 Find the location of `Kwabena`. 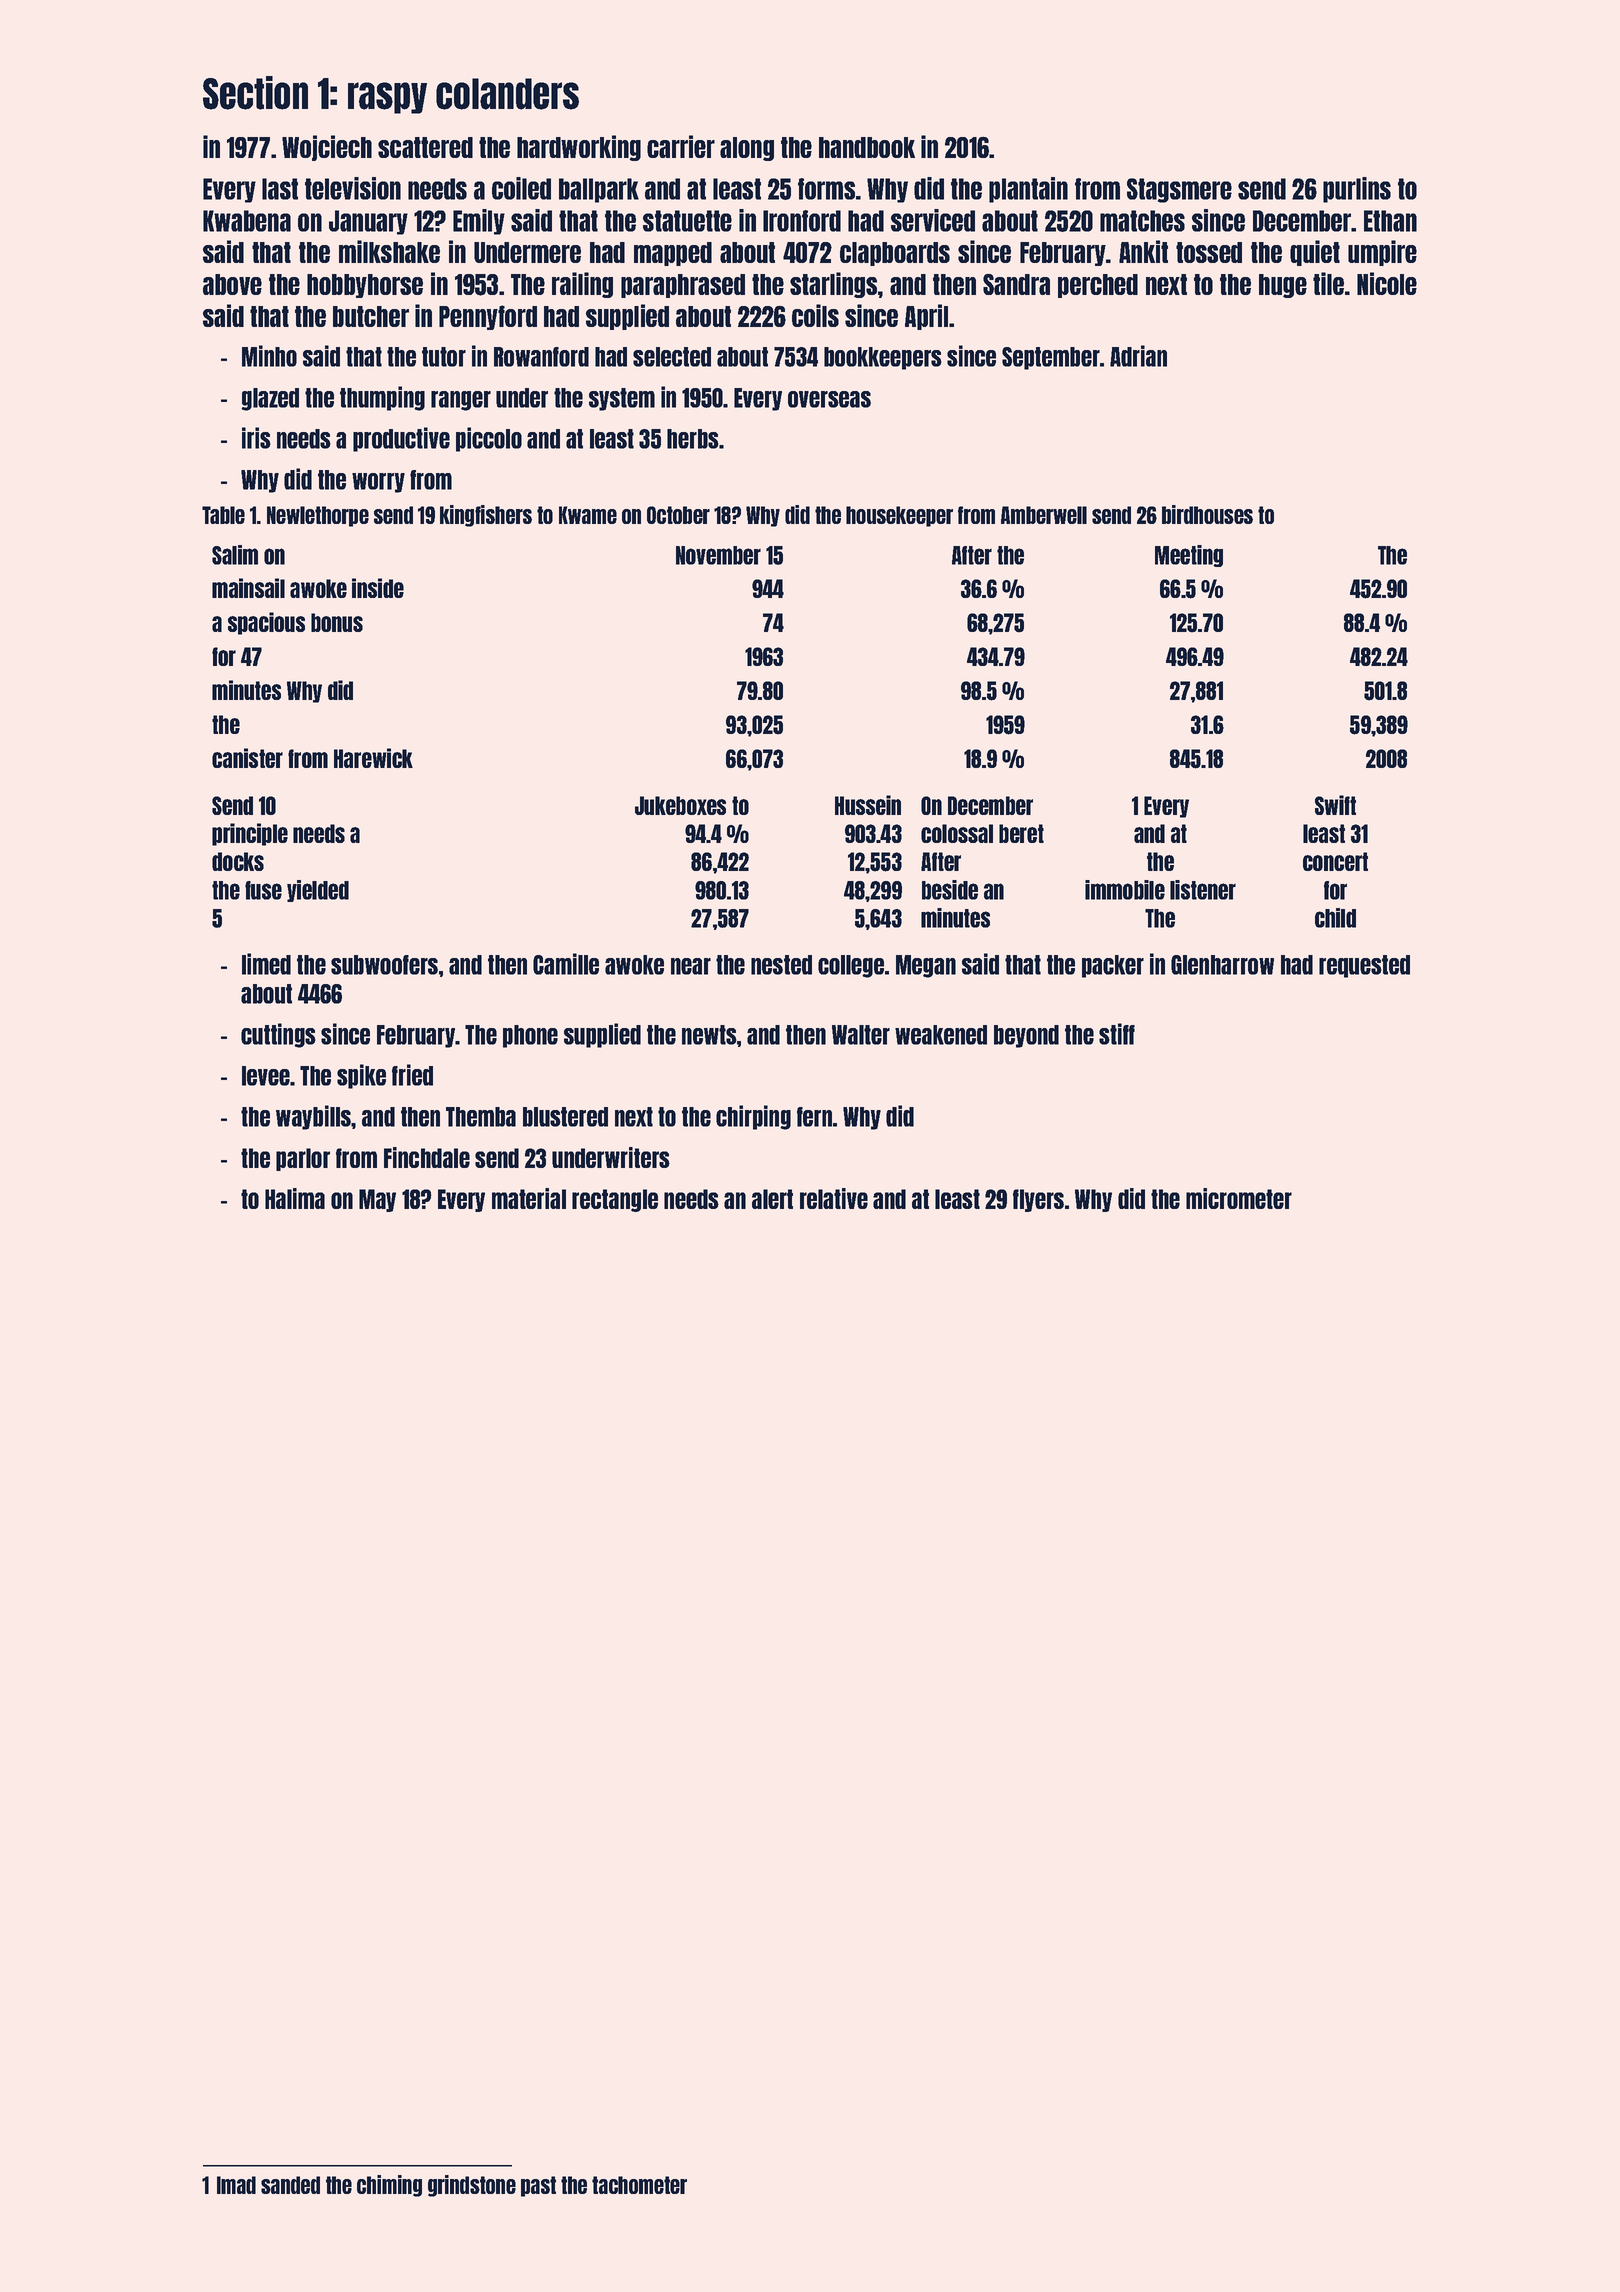

Kwabena is located at coordinates (247, 221).
